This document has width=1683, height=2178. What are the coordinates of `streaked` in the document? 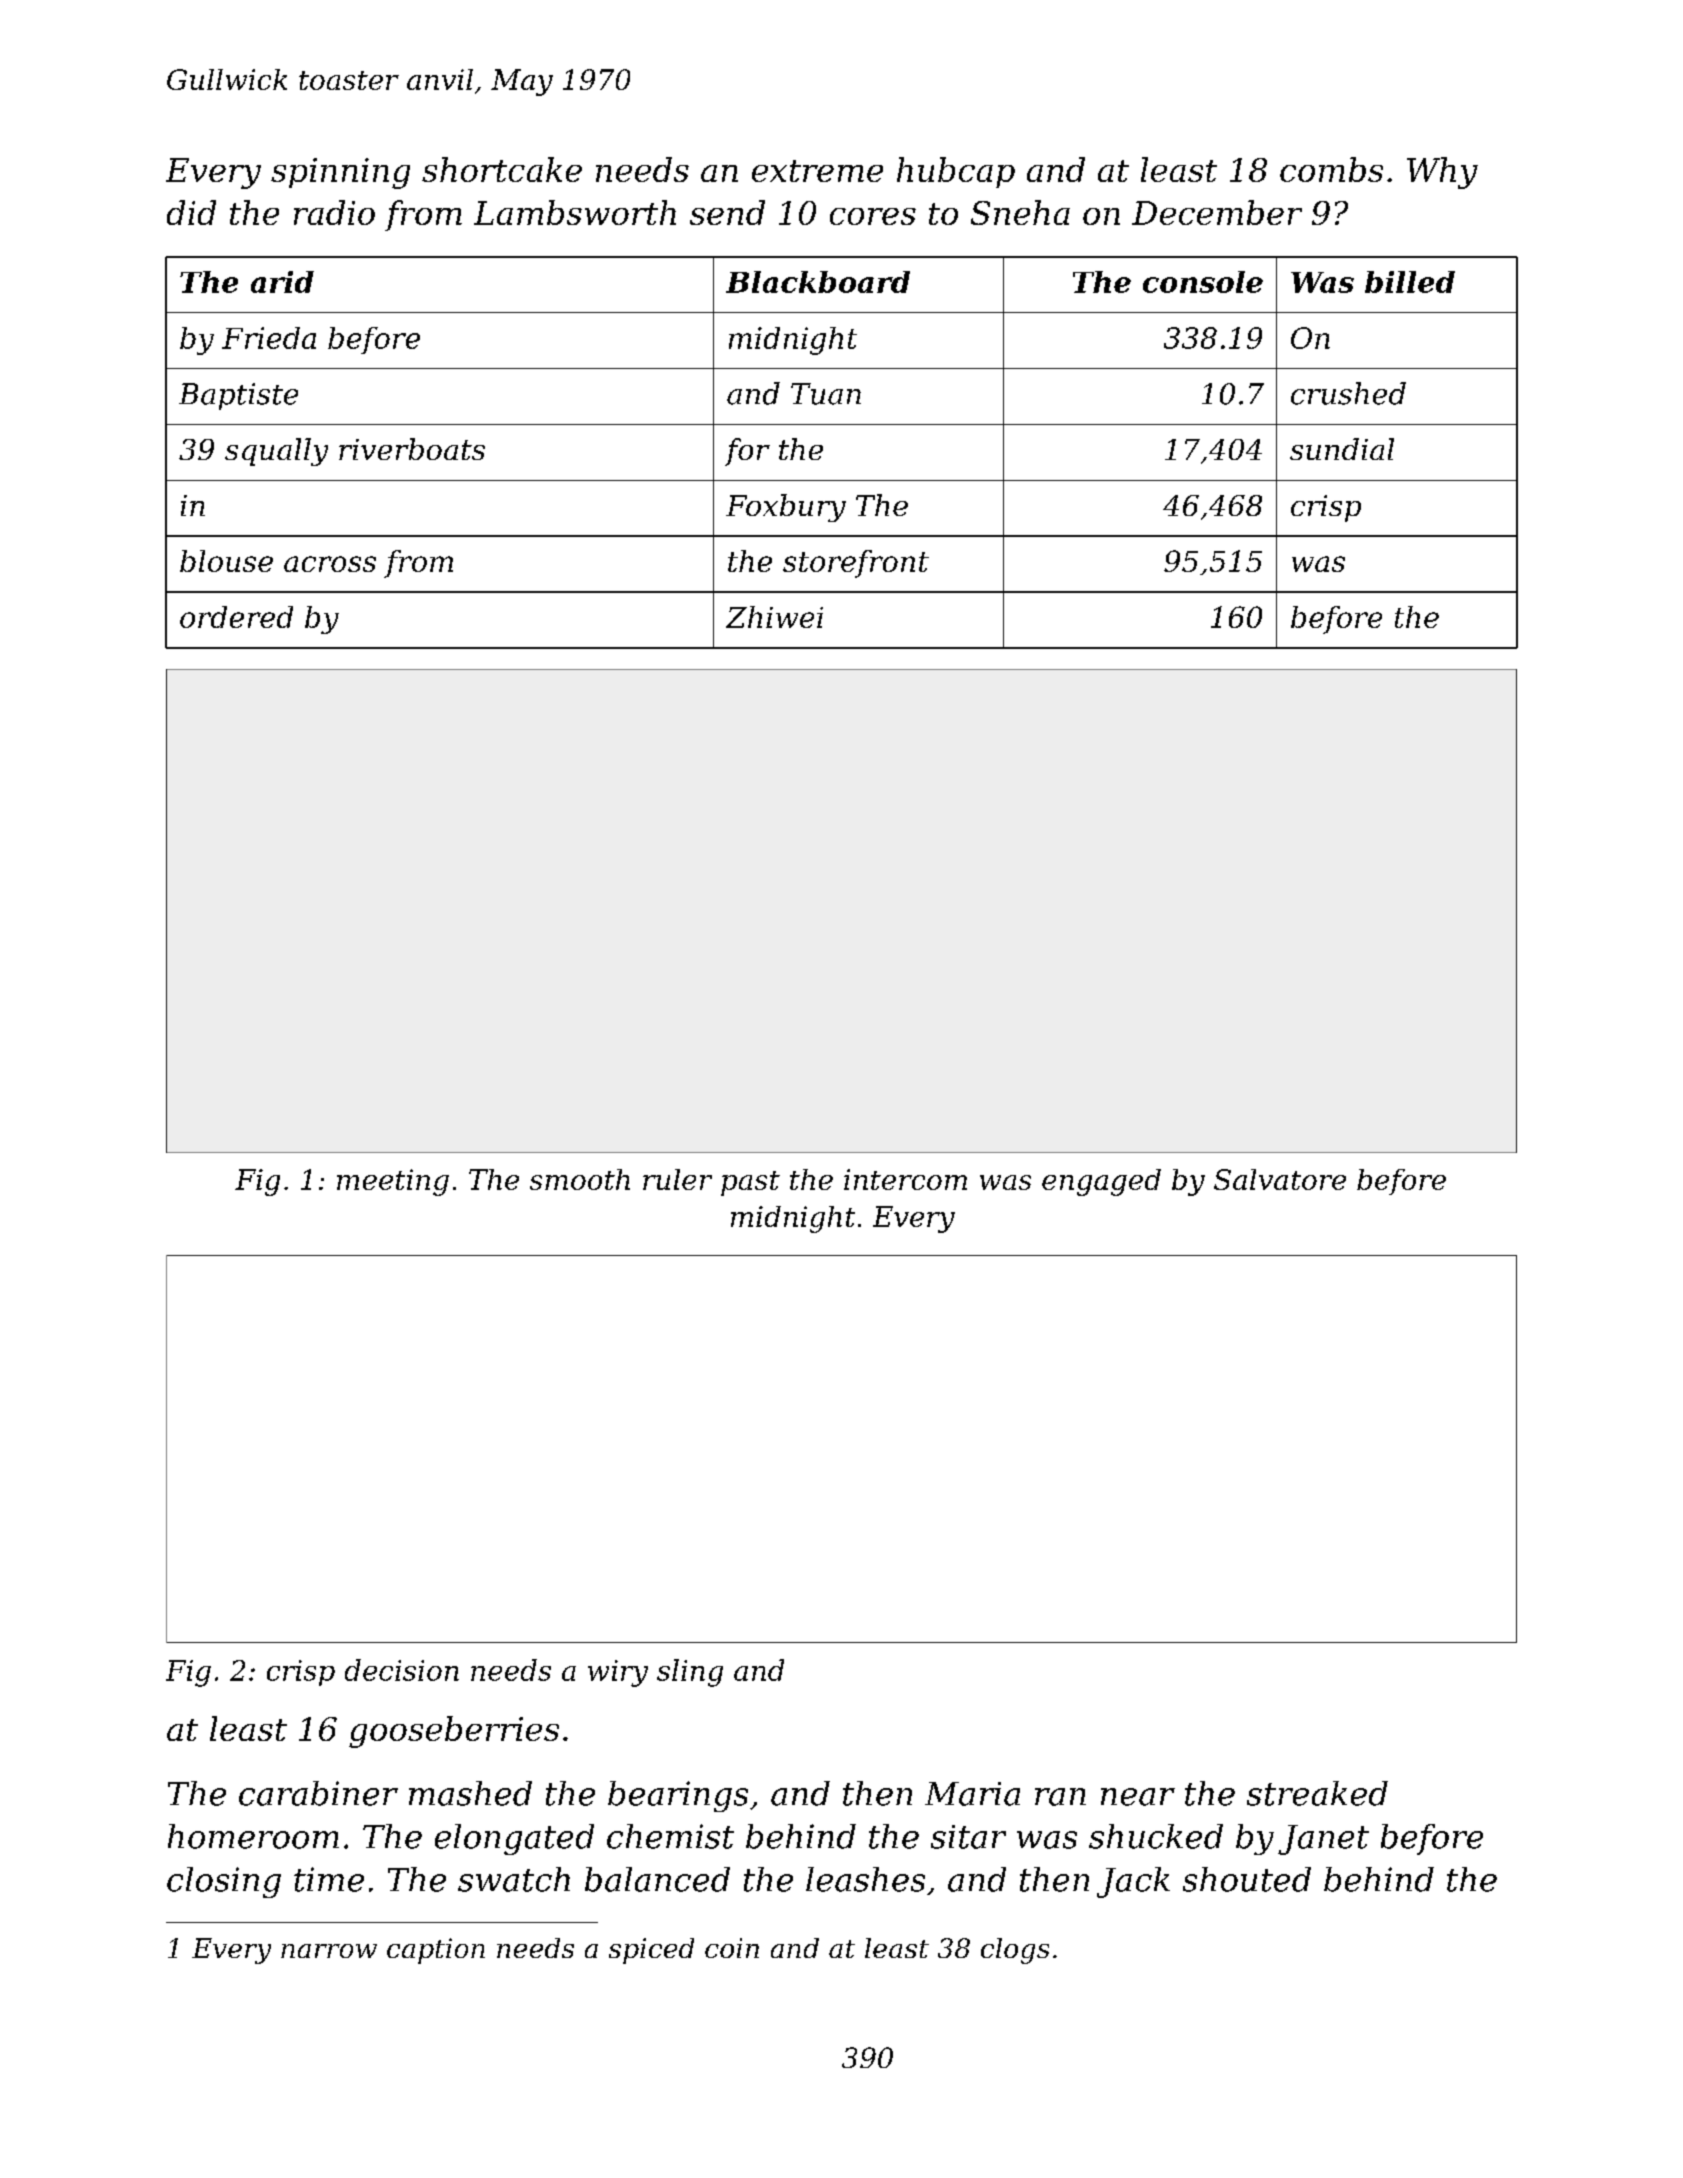 It's located at (1317, 1793).
